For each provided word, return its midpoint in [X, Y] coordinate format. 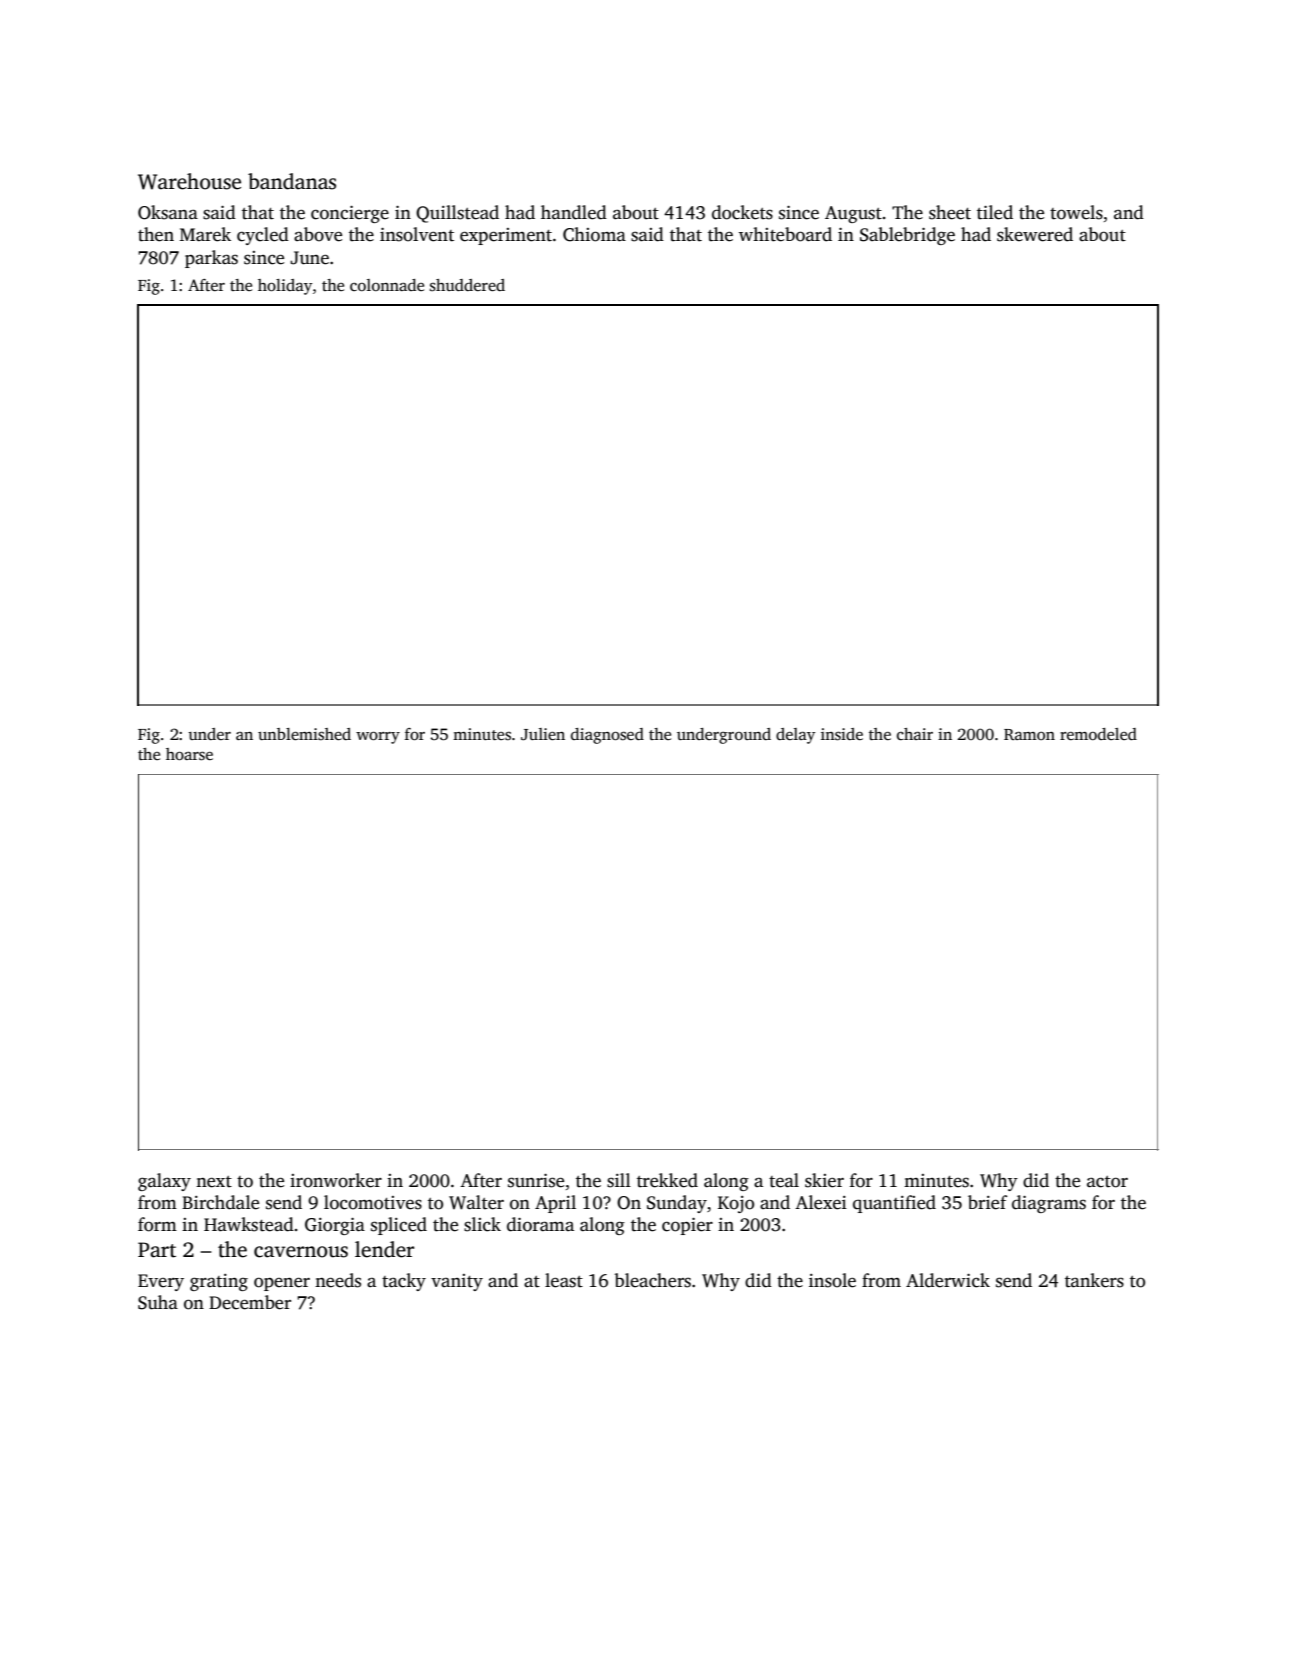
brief [987, 1202]
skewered [1035, 234]
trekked [667, 1180]
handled [574, 212]
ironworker [336, 1180]
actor [1107, 1182]
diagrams [1049, 1204]
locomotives [373, 1202]
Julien [543, 734]
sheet [950, 212]
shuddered [467, 285]
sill [619, 1180]
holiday [285, 287]
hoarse [189, 754]
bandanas [292, 181]
